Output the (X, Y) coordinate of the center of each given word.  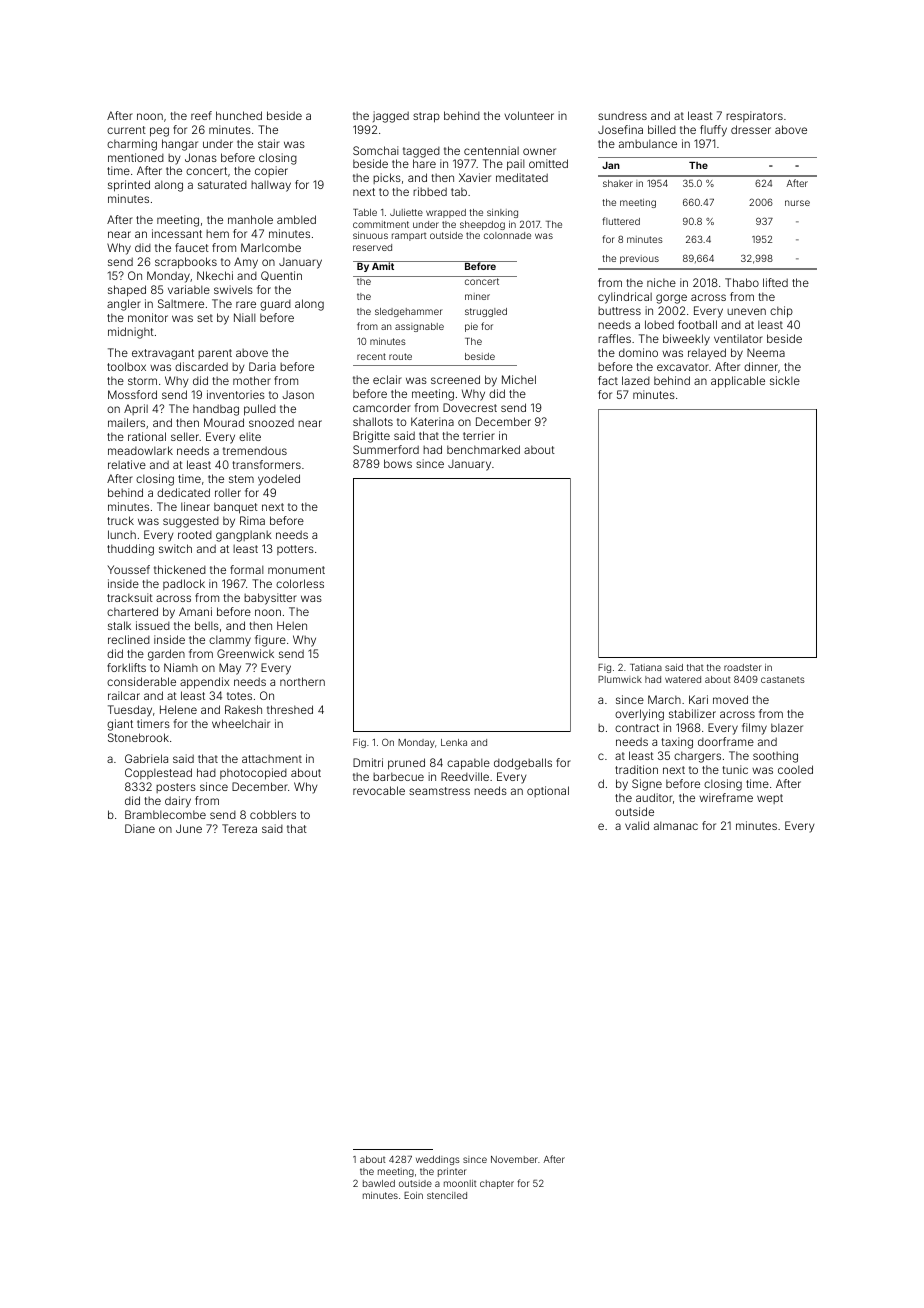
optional (548, 791)
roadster (743, 667)
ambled (296, 219)
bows (398, 463)
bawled (379, 1183)
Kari (698, 699)
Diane (140, 828)
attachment (272, 759)
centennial (491, 150)
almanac (676, 825)
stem (241, 479)
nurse (797, 203)
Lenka (454, 742)
